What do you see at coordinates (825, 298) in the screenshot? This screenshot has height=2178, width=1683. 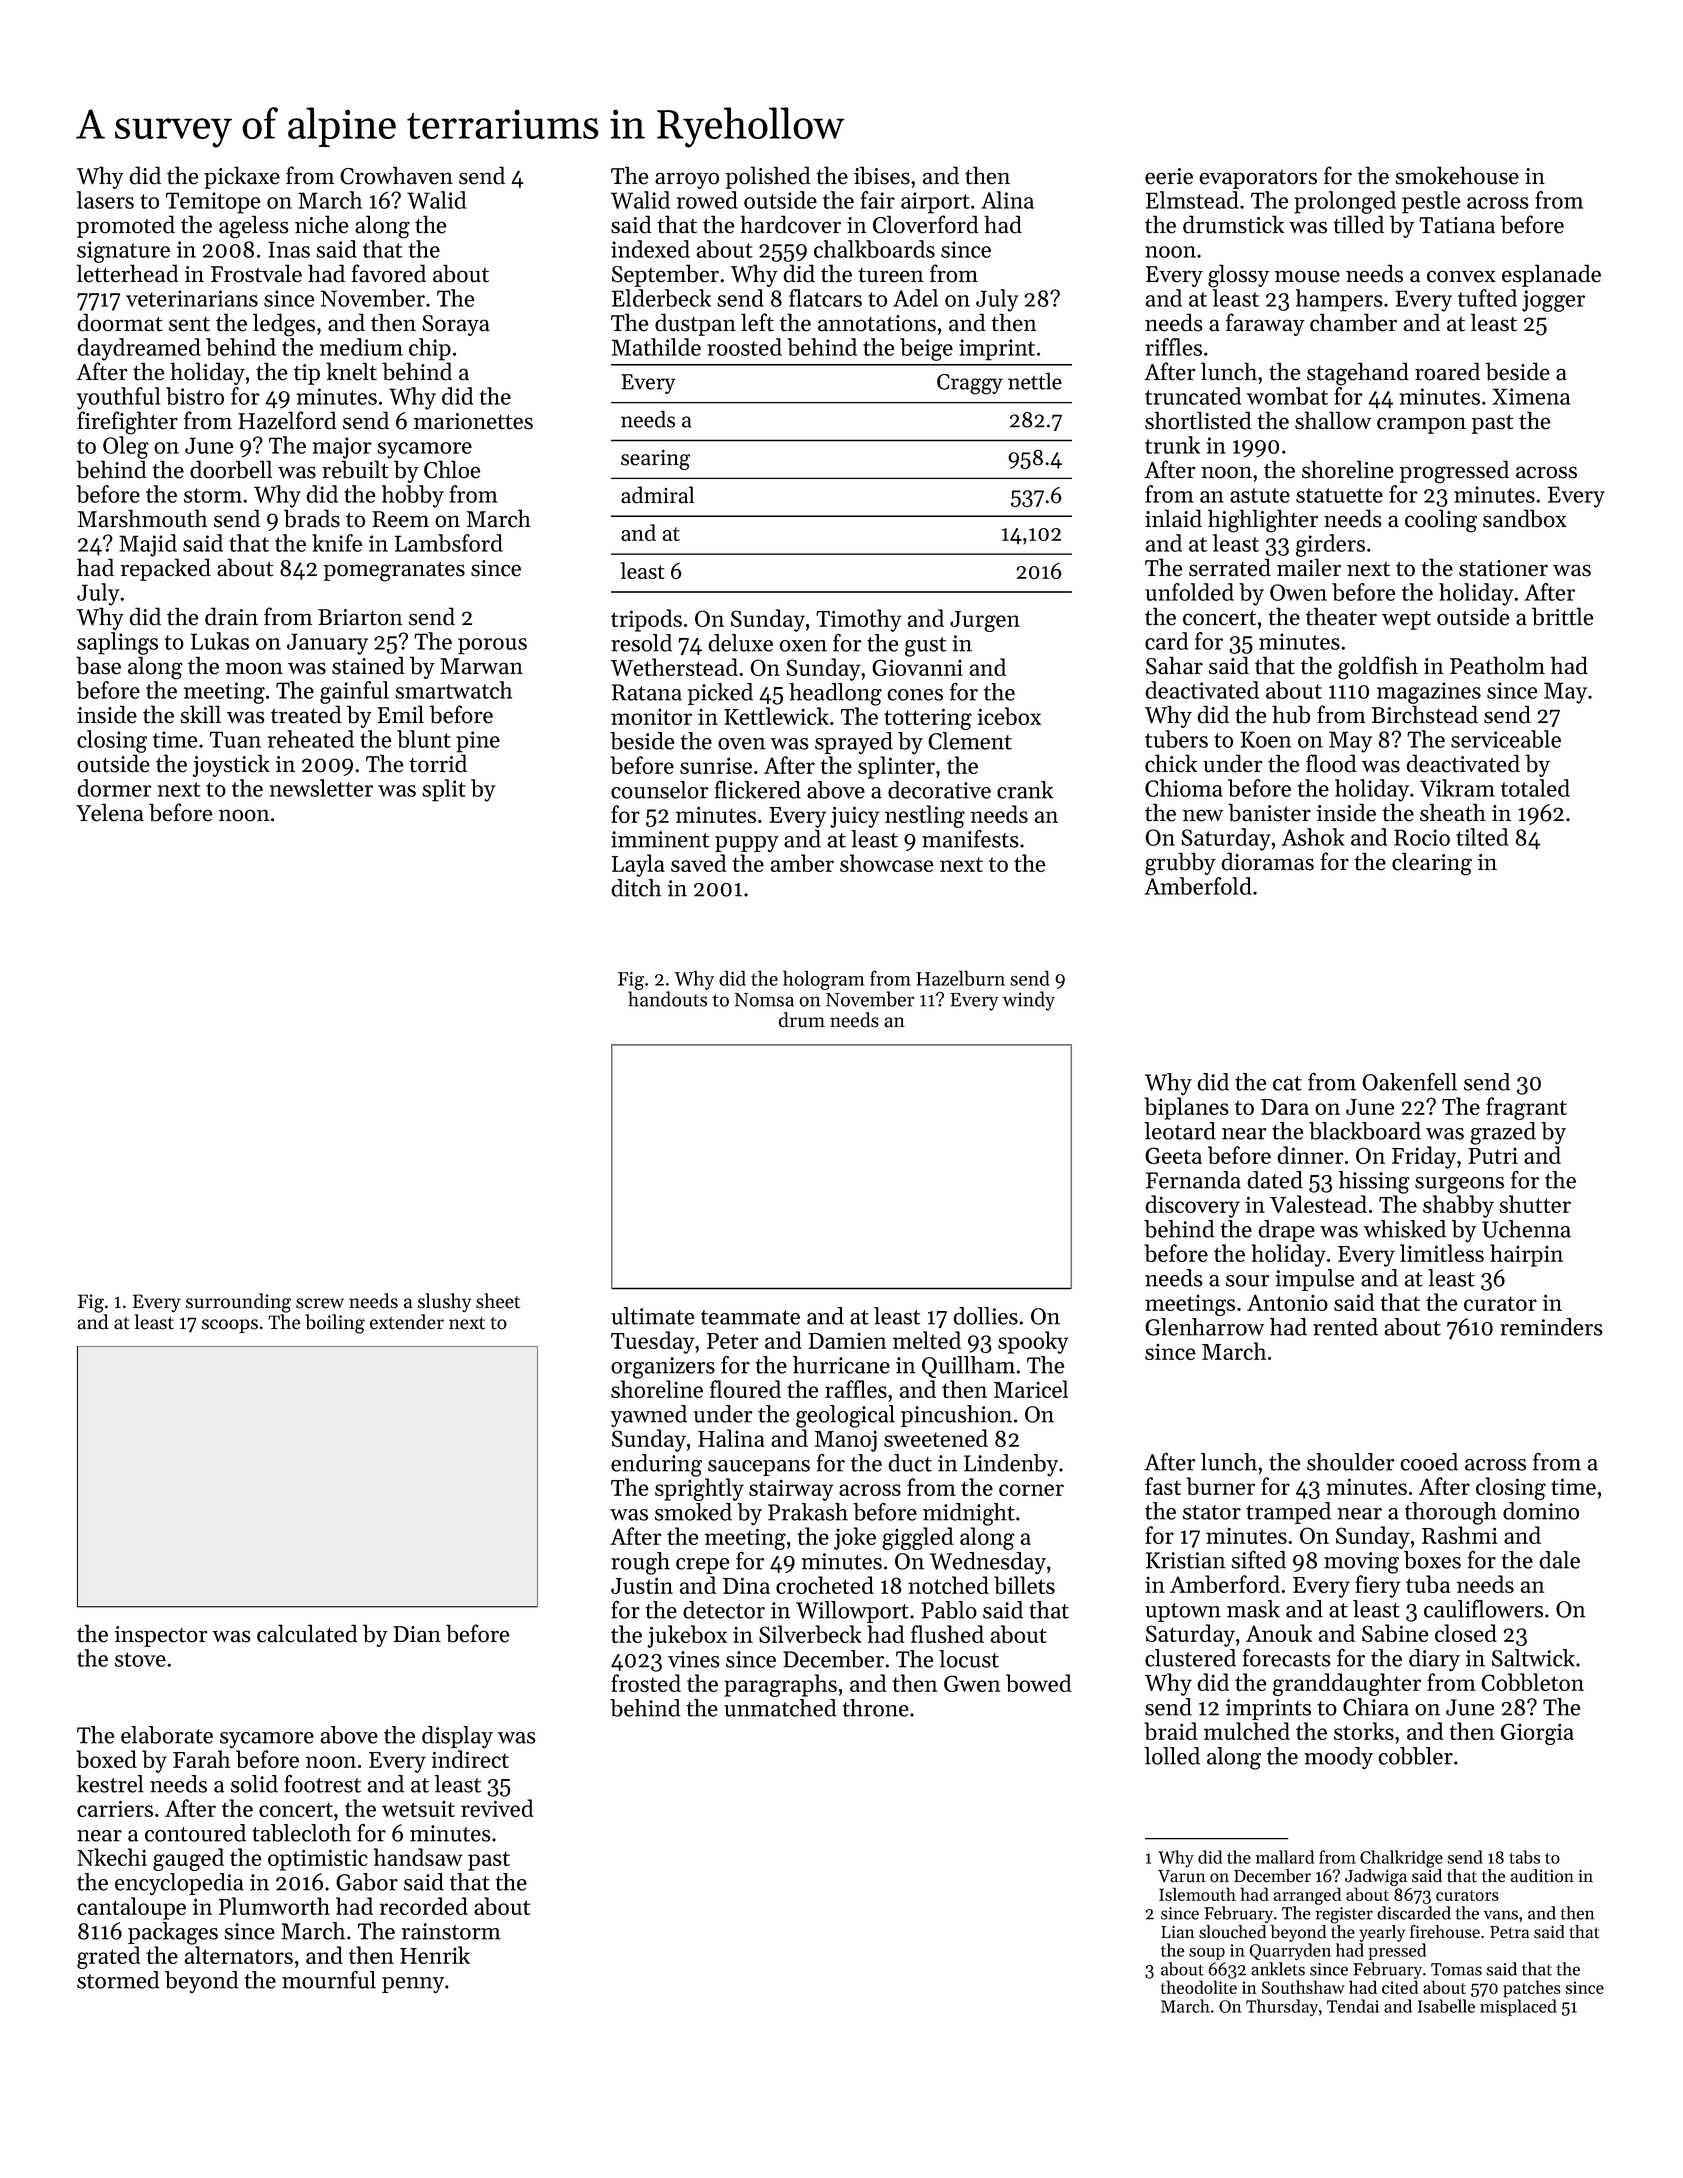 I see `flatcars` at bounding box center [825, 298].
